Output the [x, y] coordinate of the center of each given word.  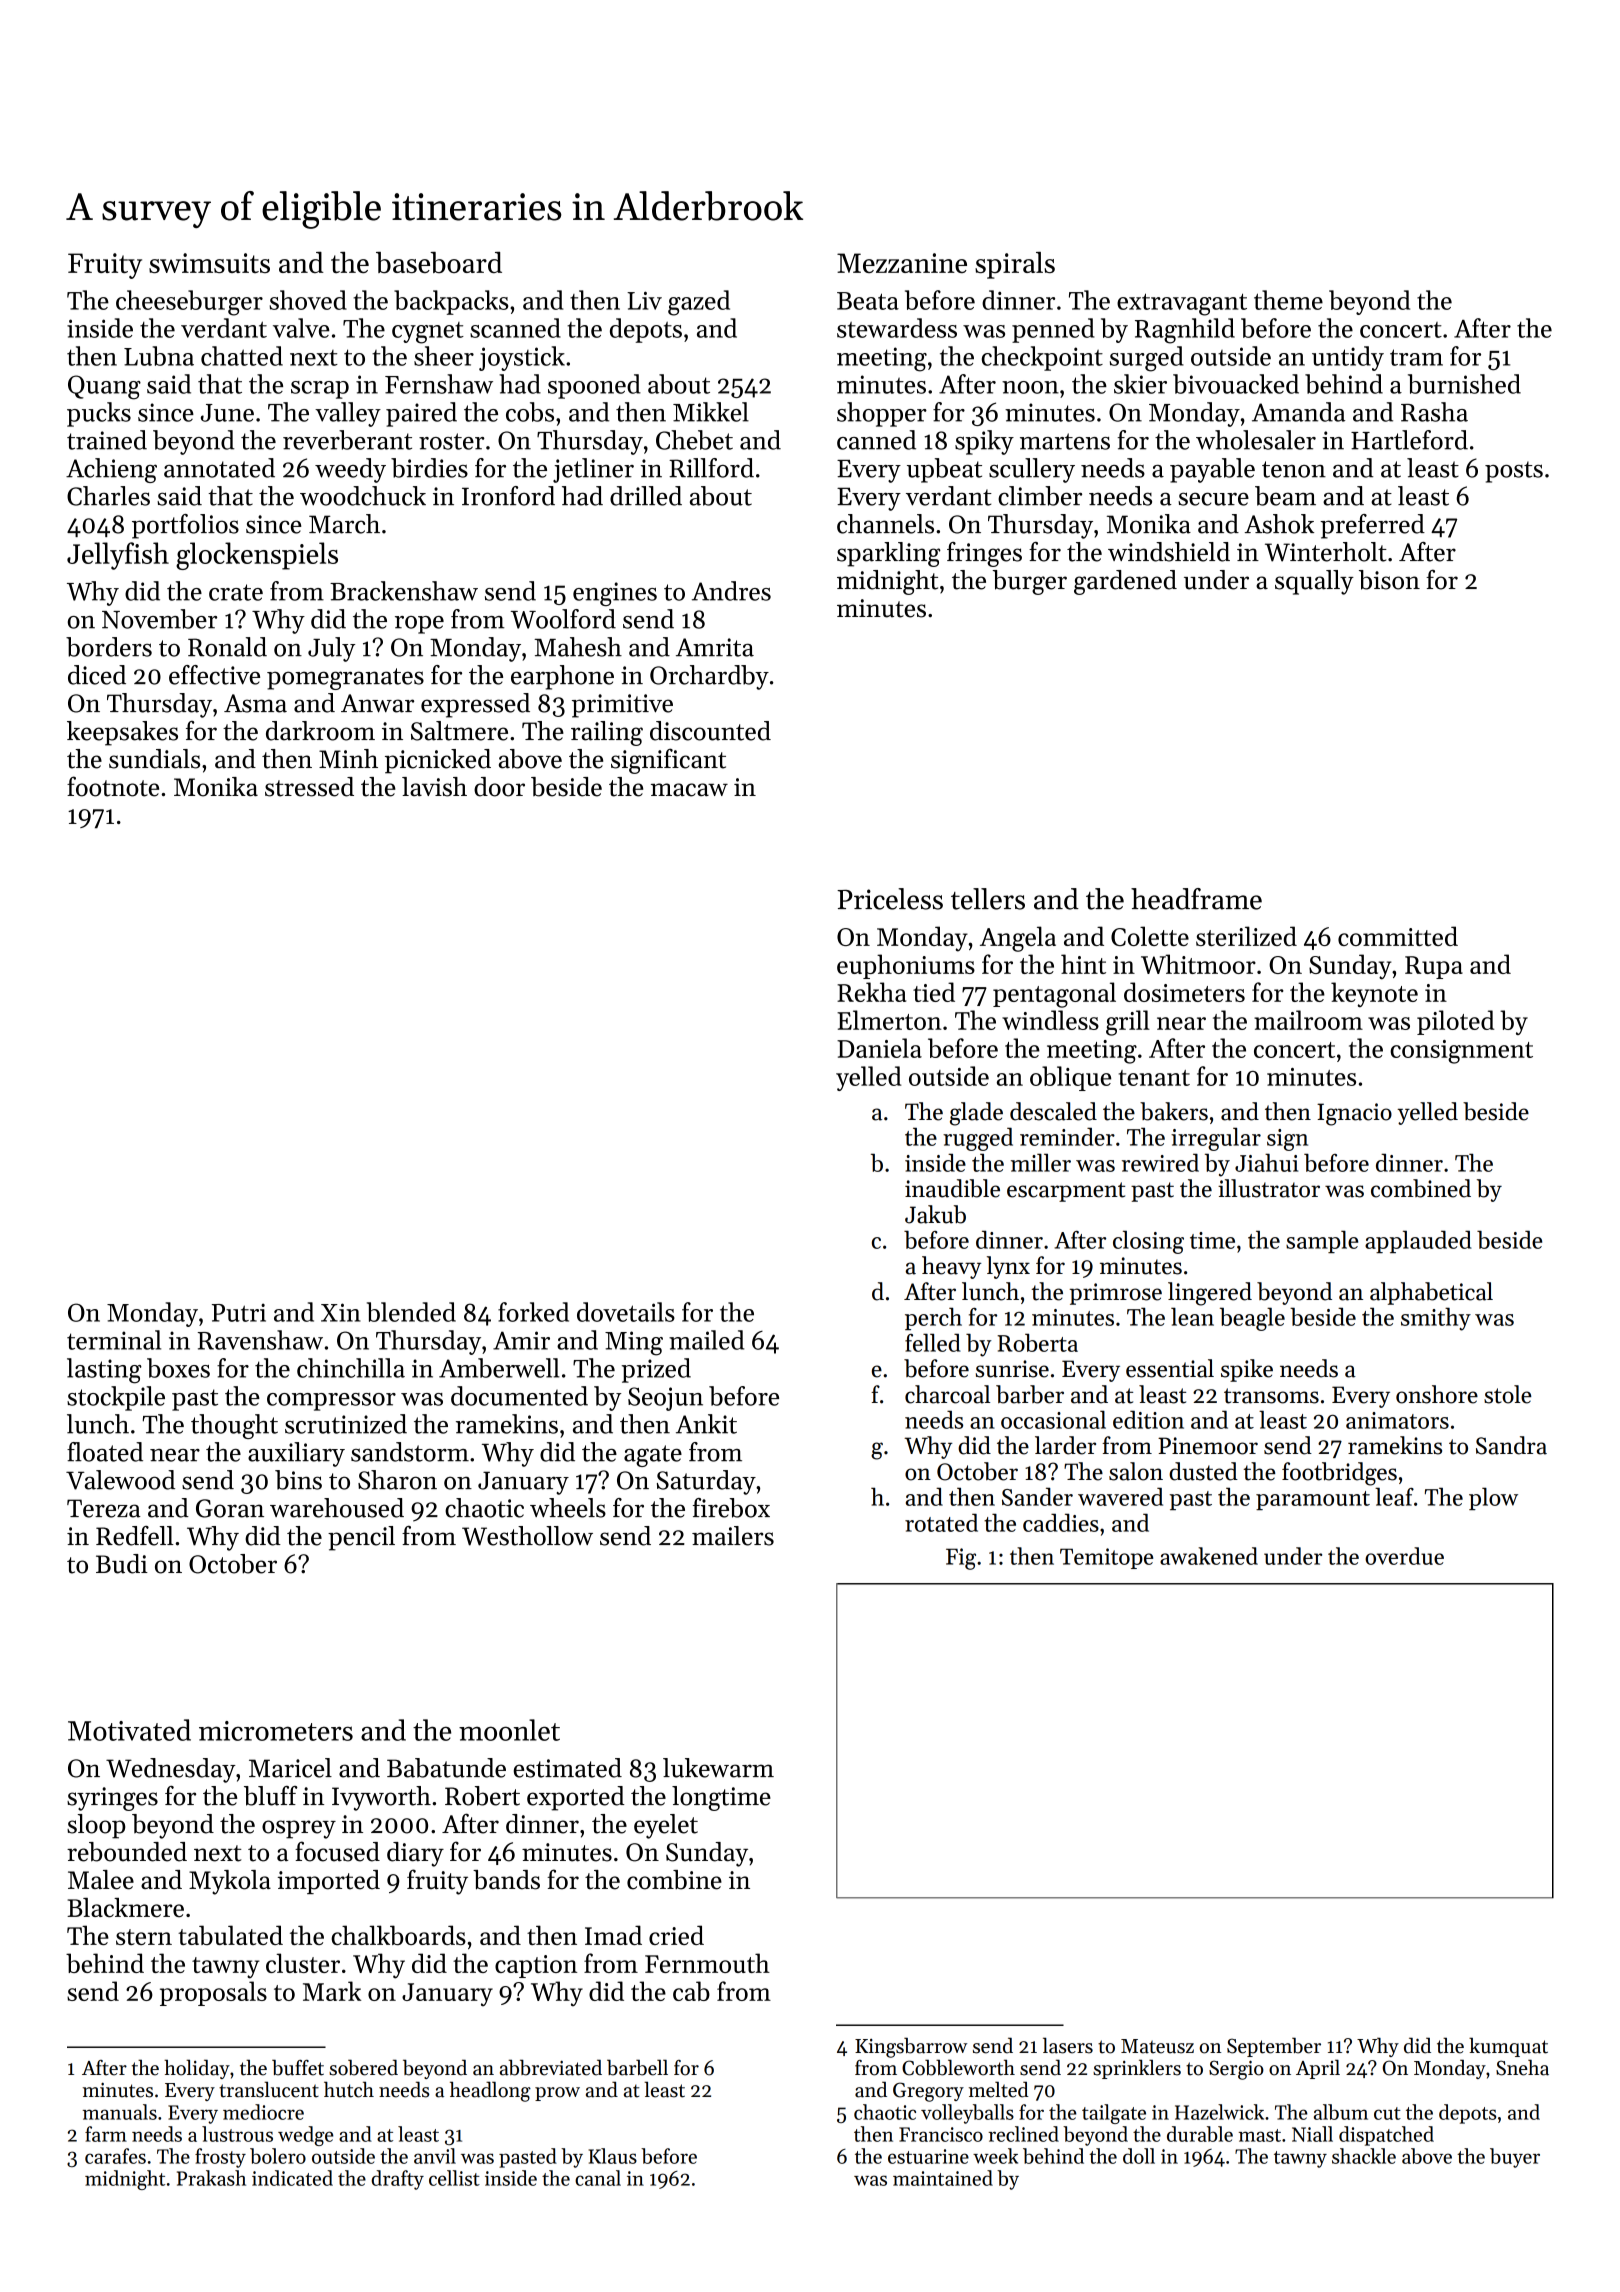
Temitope [1106, 1558]
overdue [1404, 1556]
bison [1389, 580]
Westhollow [527, 1536]
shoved [308, 300]
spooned [594, 386]
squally [1314, 582]
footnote [113, 786]
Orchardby [709, 677]
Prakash [211, 2178]
